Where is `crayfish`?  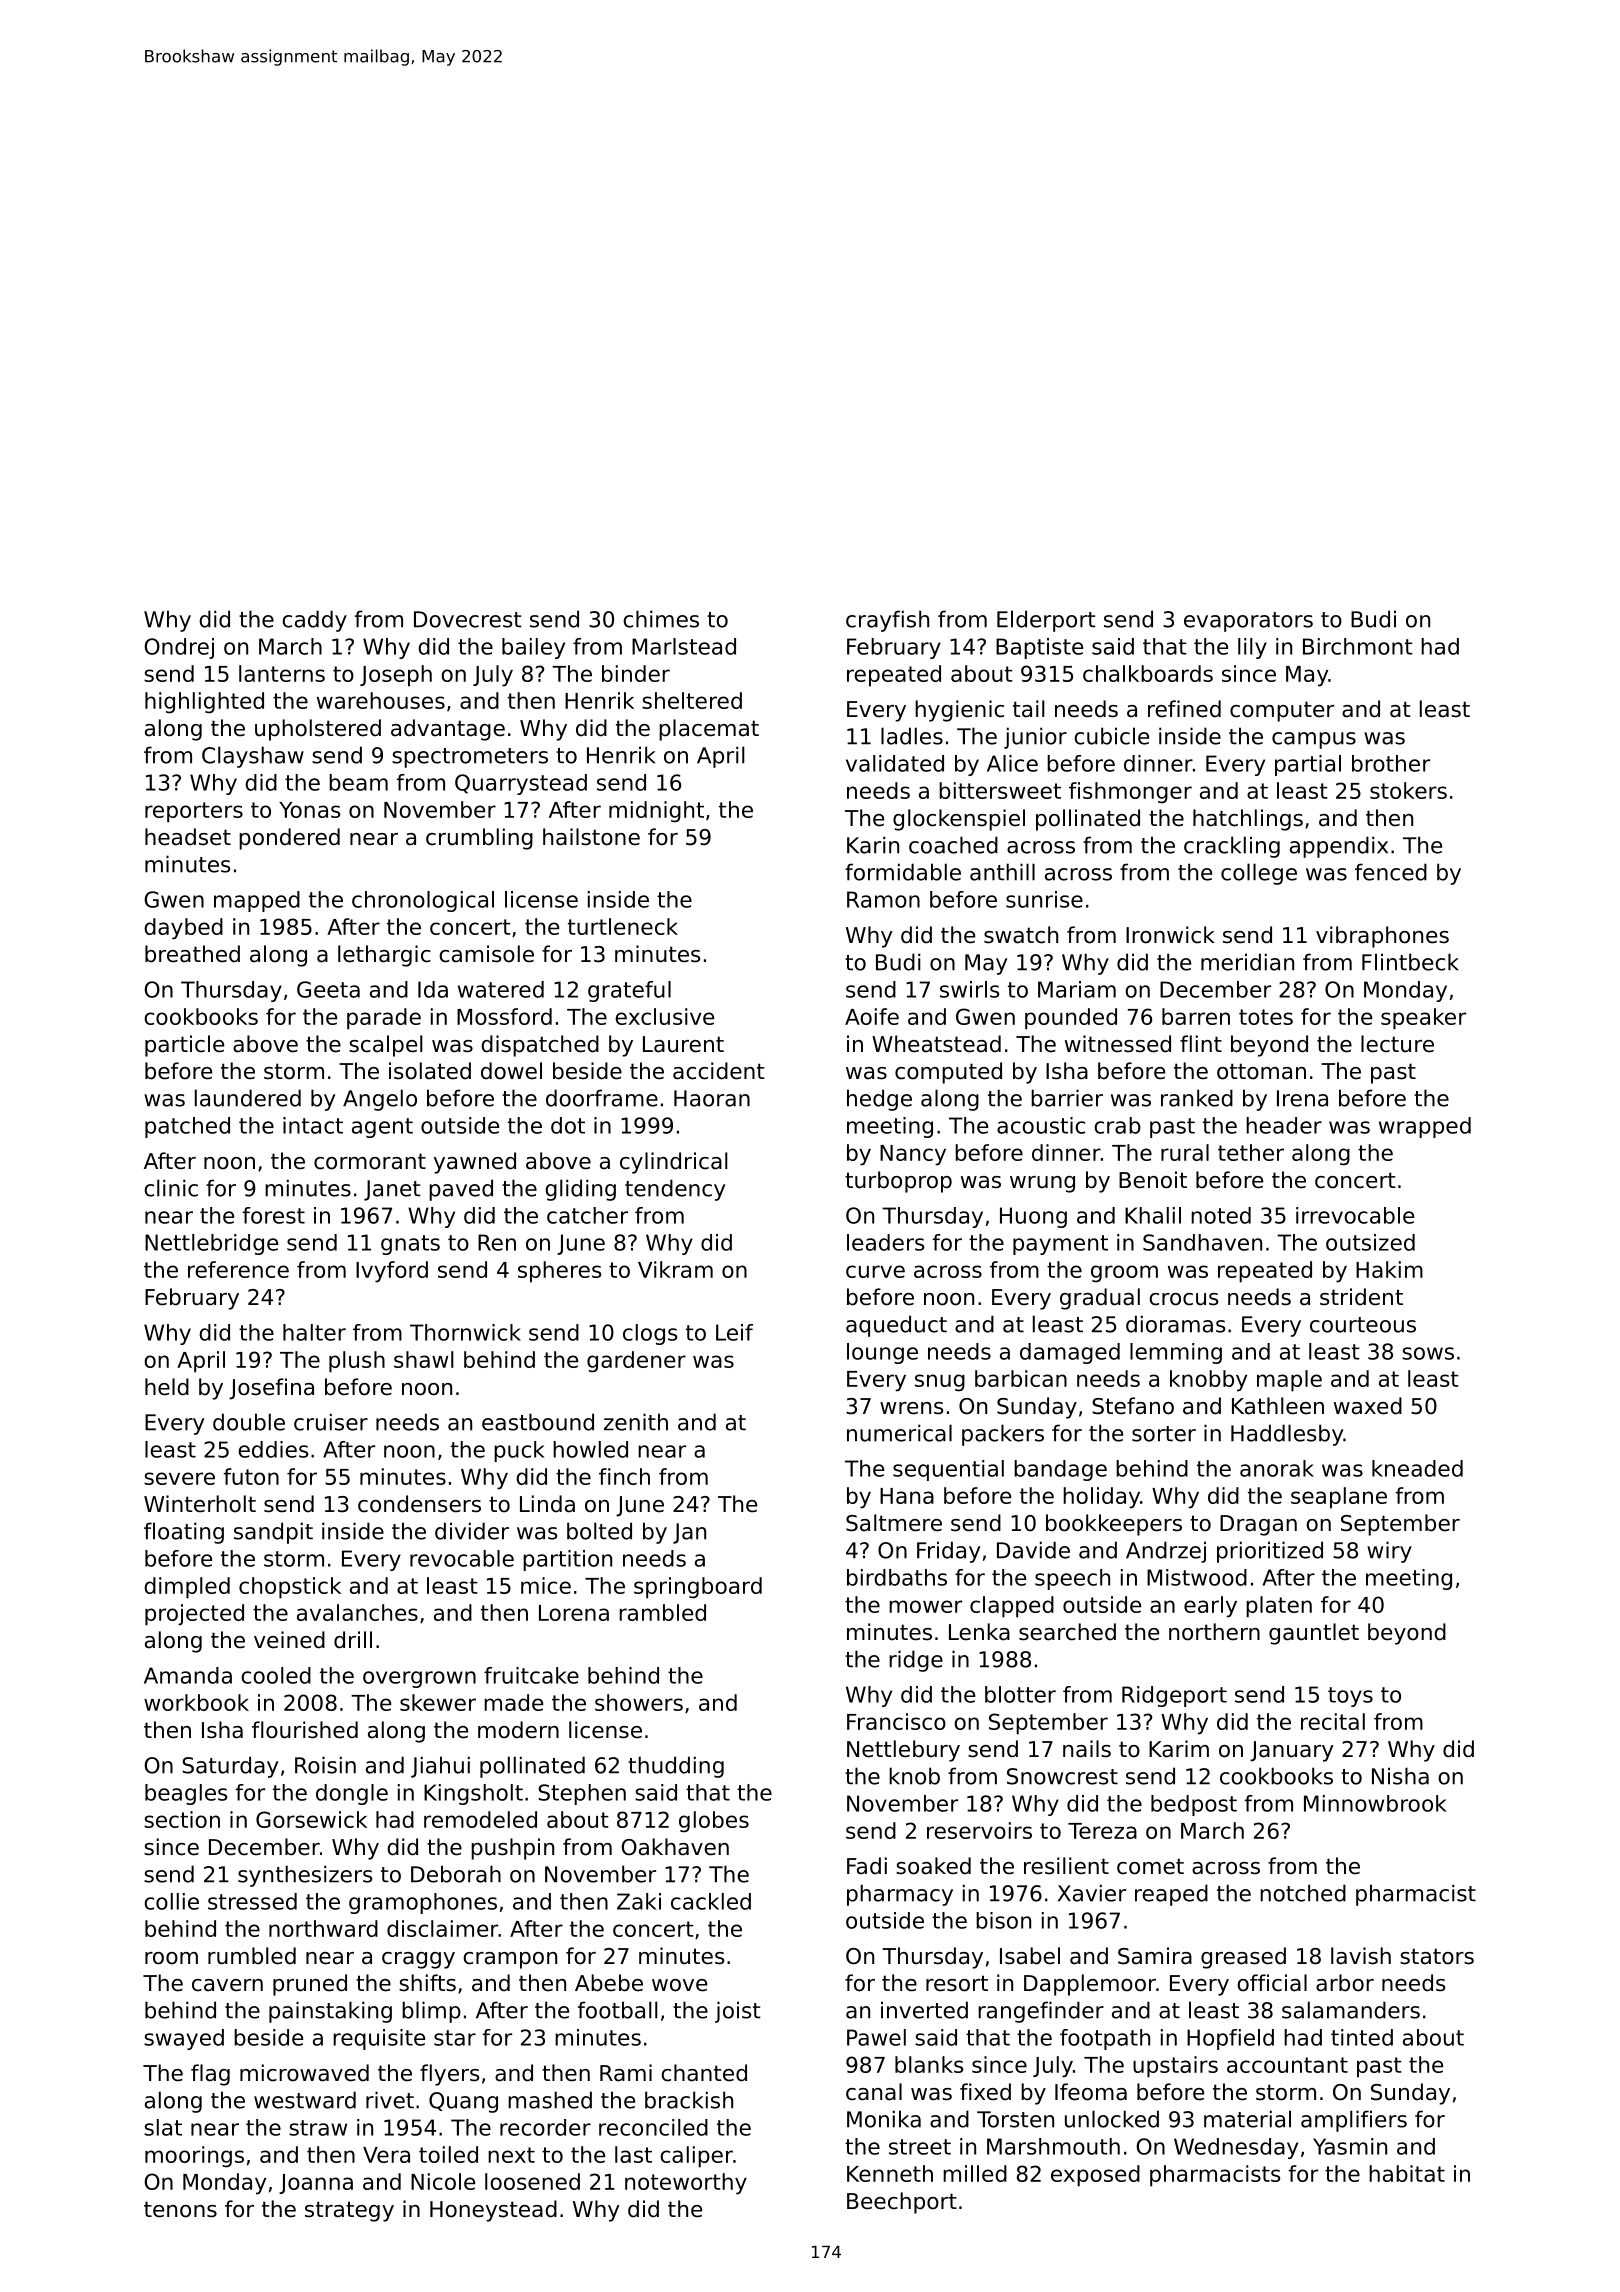 crayfish is located at coordinates (887, 621).
